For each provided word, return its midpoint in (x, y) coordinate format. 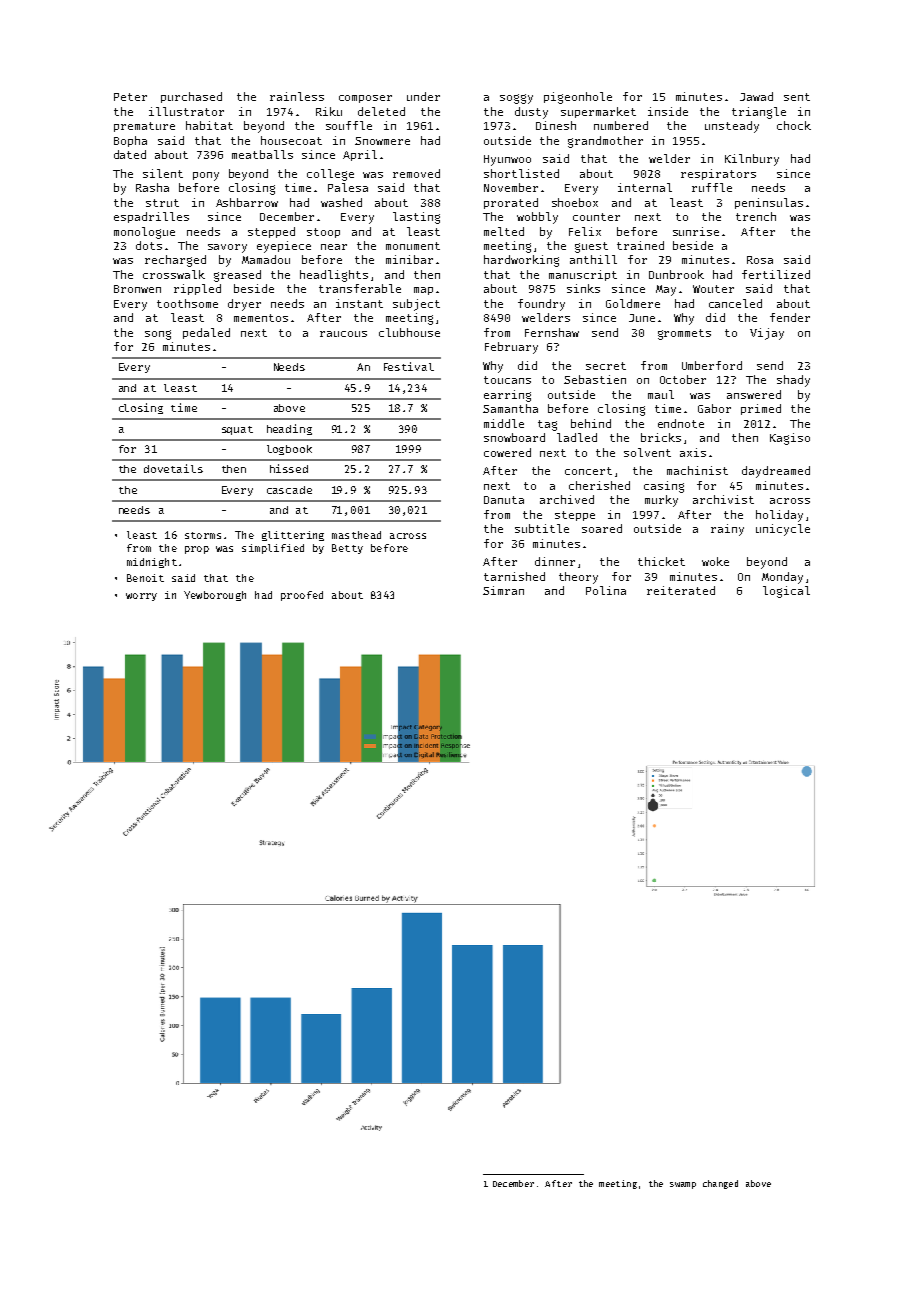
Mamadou (266, 259)
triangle (759, 113)
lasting (416, 218)
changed (720, 1184)
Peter (130, 97)
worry (141, 597)
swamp (683, 1185)
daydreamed (776, 472)
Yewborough (215, 596)
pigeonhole (578, 98)
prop (197, 550)
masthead (356, 535)
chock (794, 125)
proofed (302, 596)
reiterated (681, 590)
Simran (503, 590)
